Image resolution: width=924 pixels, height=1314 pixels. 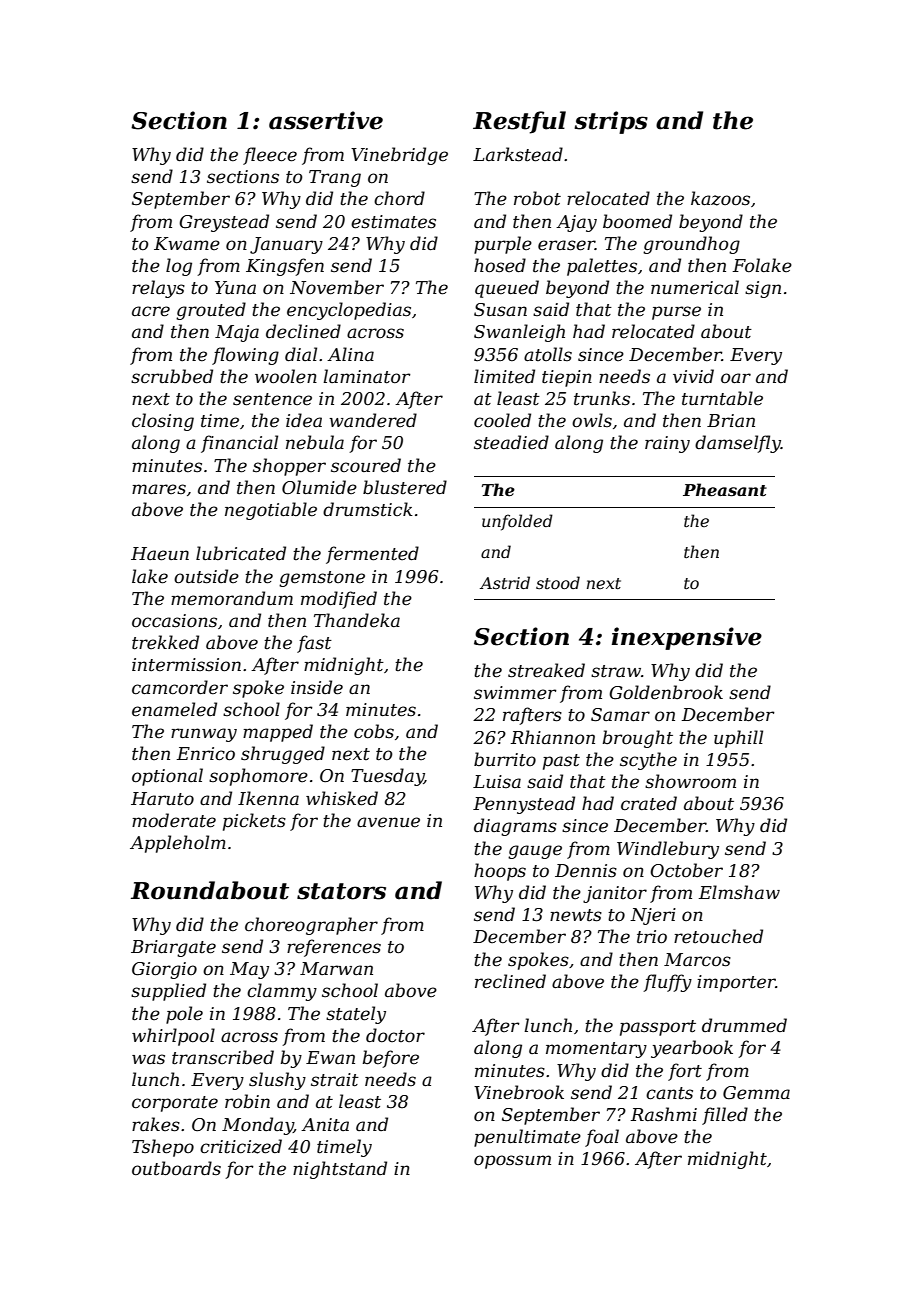 I want to click on trekked, so click(x=165, y=642).
